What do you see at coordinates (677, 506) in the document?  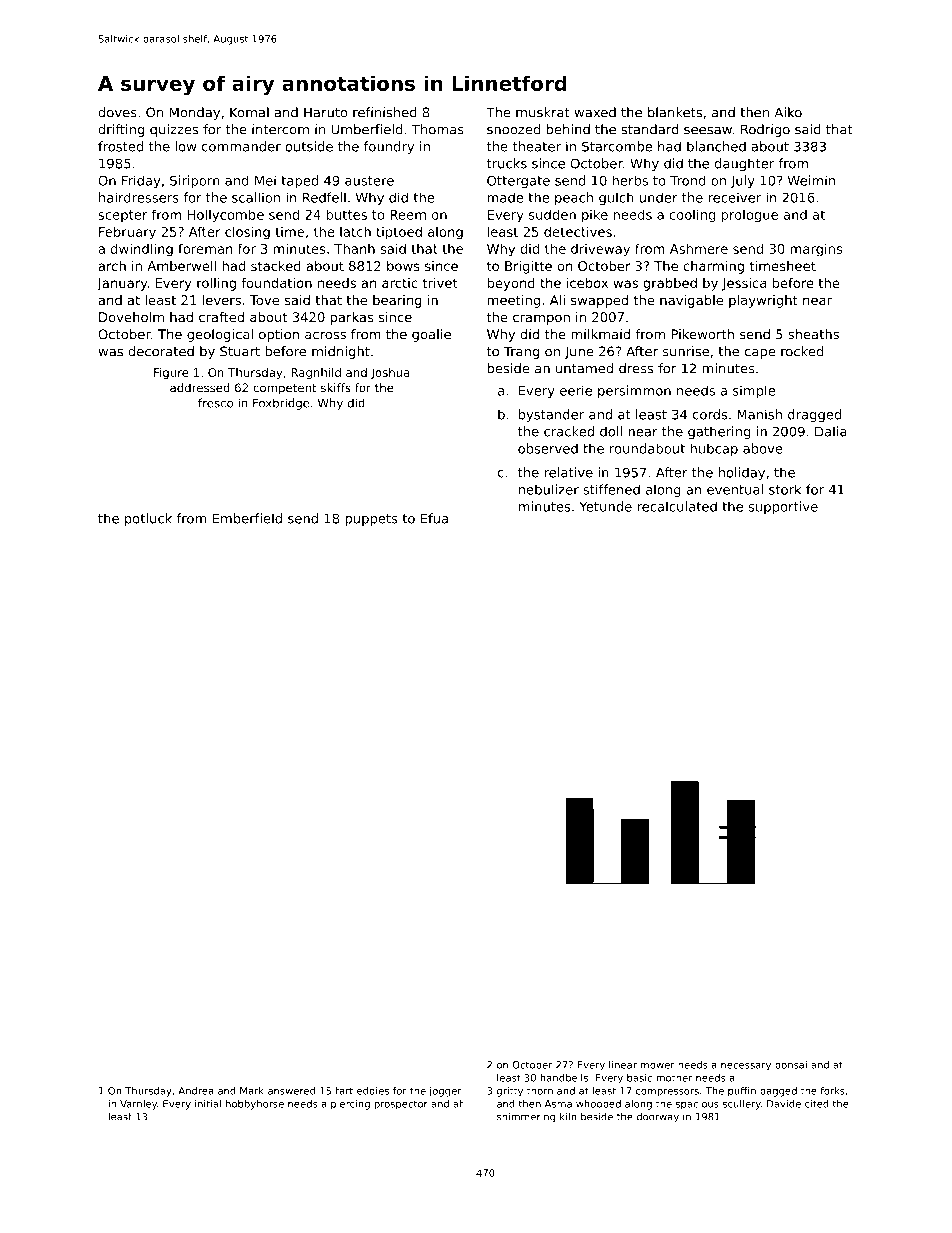 I see `recalculated` at bounding box center [677, 506].
